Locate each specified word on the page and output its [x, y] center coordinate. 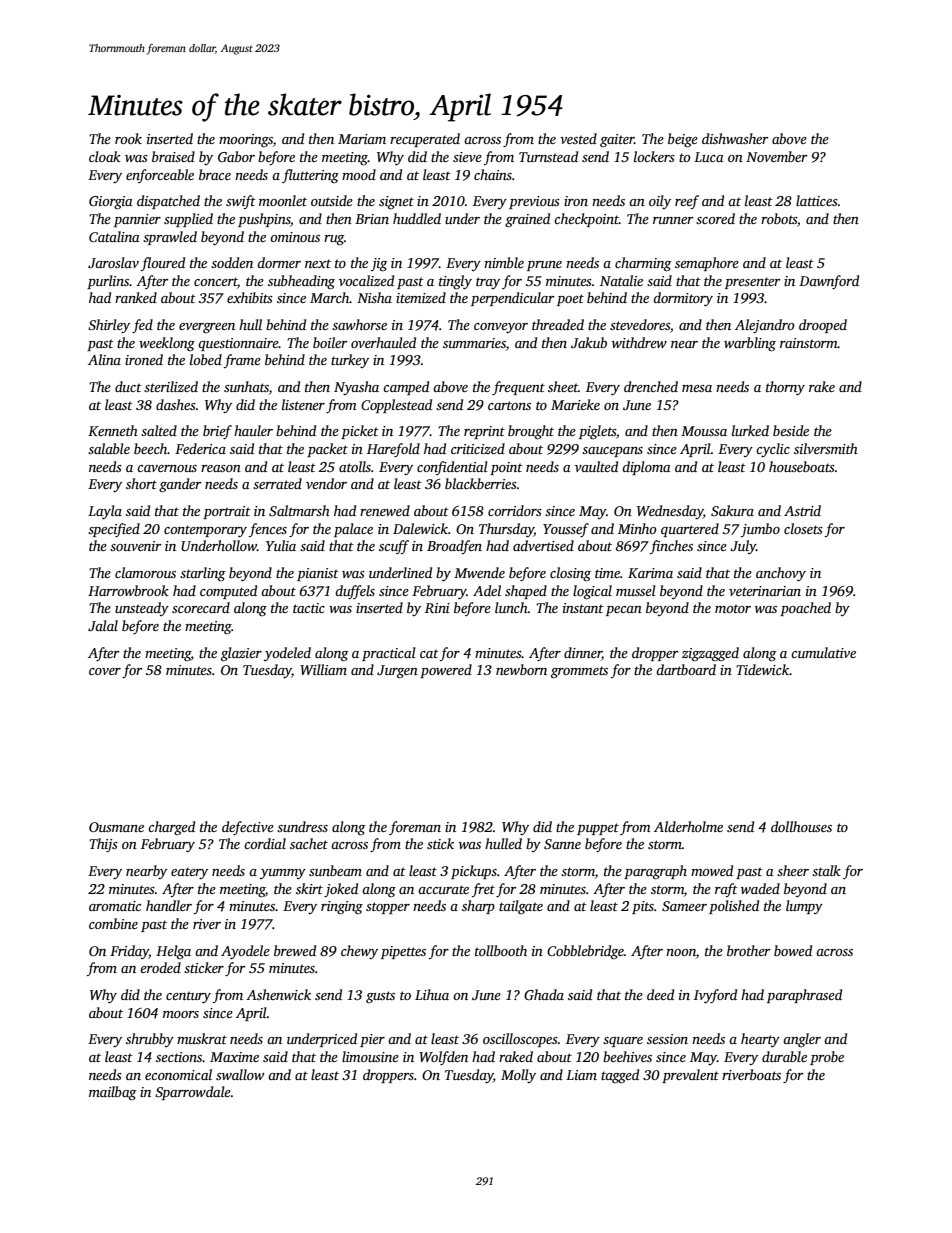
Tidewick [762, 669]
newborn [521, 669]
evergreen [207, 328]
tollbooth [501, 950]
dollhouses [801, 826]
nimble [504, 262]
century [188, 997]
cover [105, 671]
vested [578, 138]
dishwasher [735, 138]
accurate [443, 889]
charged [171, 828]
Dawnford [829, 282]
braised [173, 156]
